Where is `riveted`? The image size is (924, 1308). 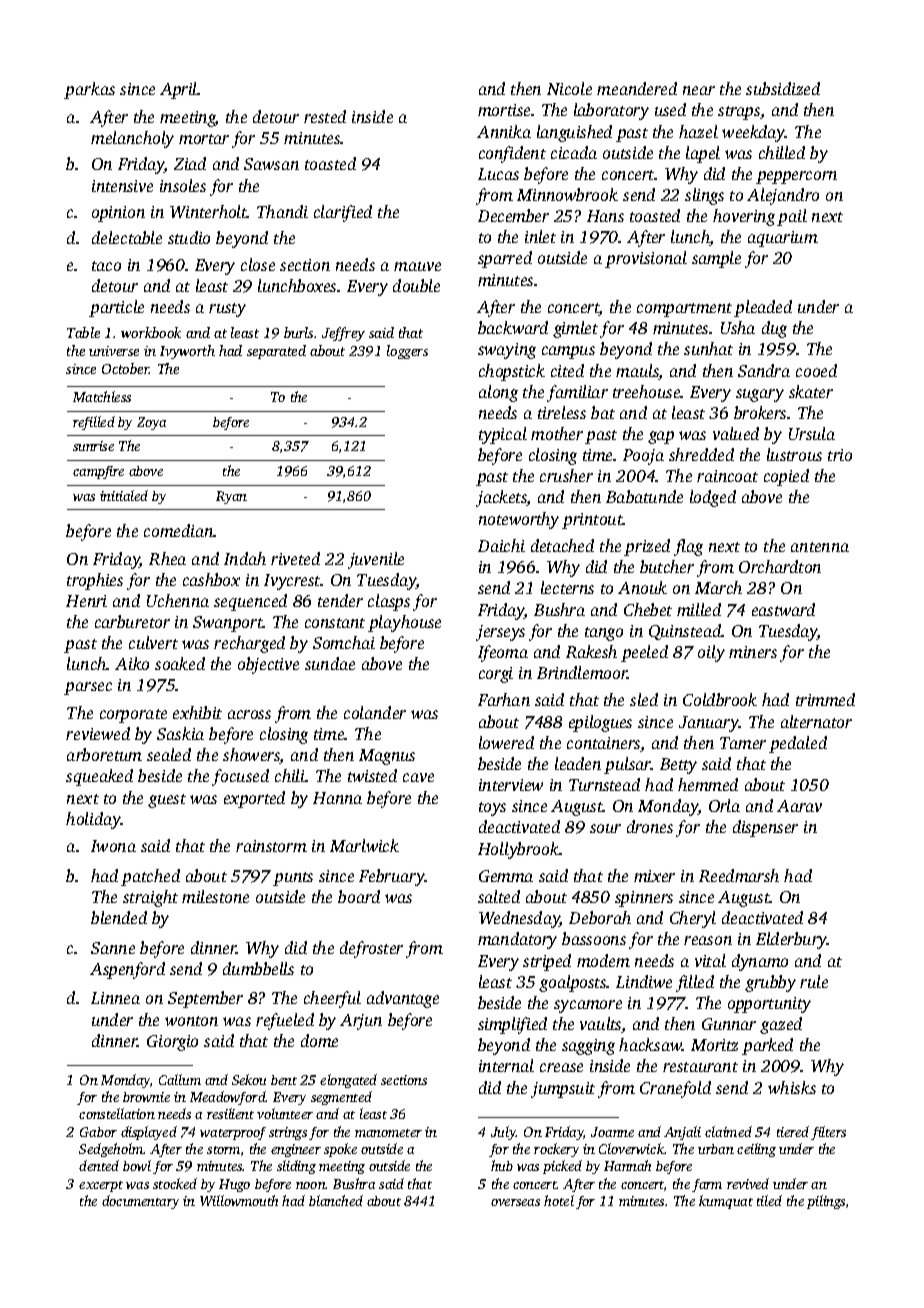 riveted is located at coordinates (295, 558).
